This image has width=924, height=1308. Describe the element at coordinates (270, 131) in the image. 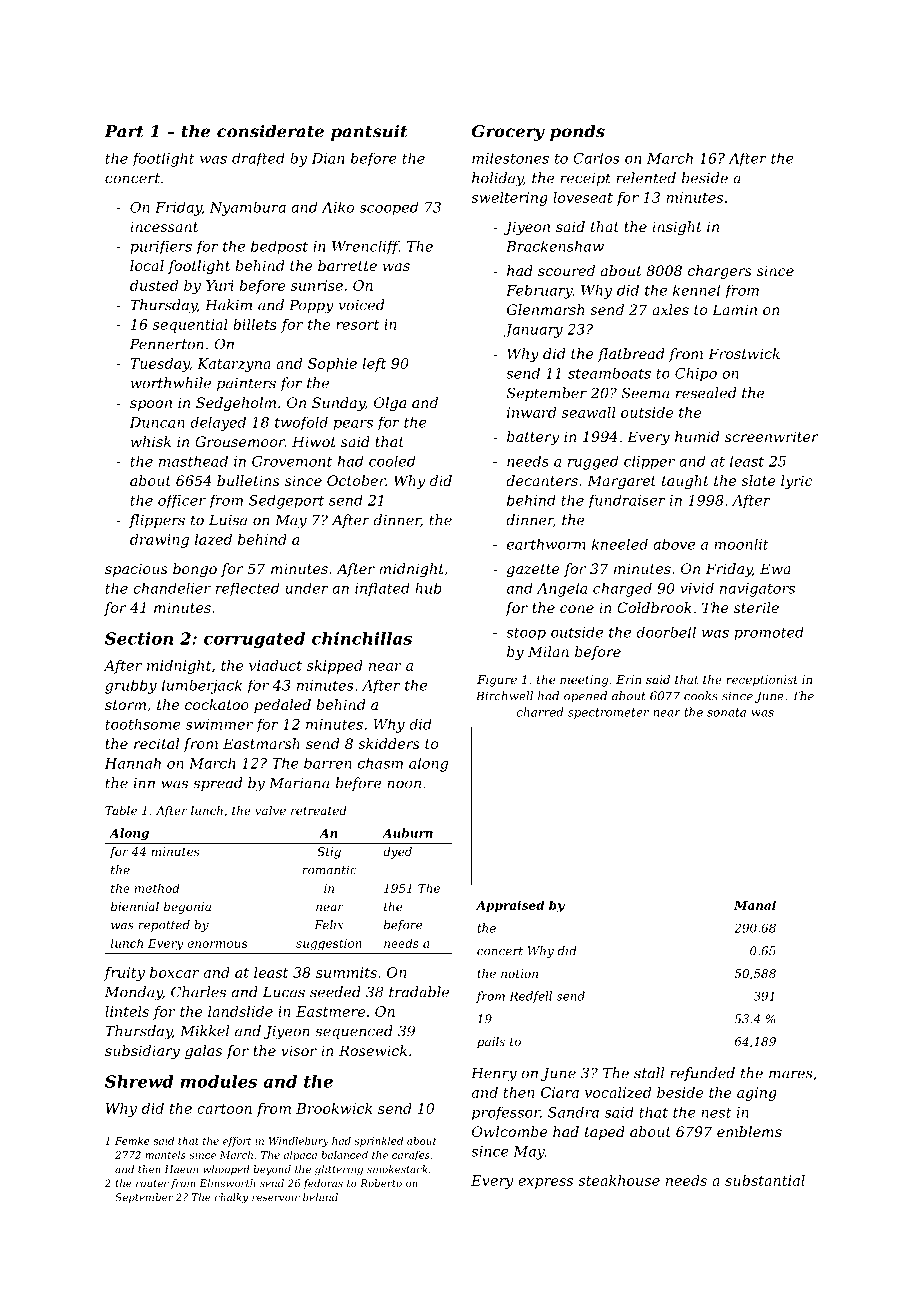

I see `considerate` at that location.
